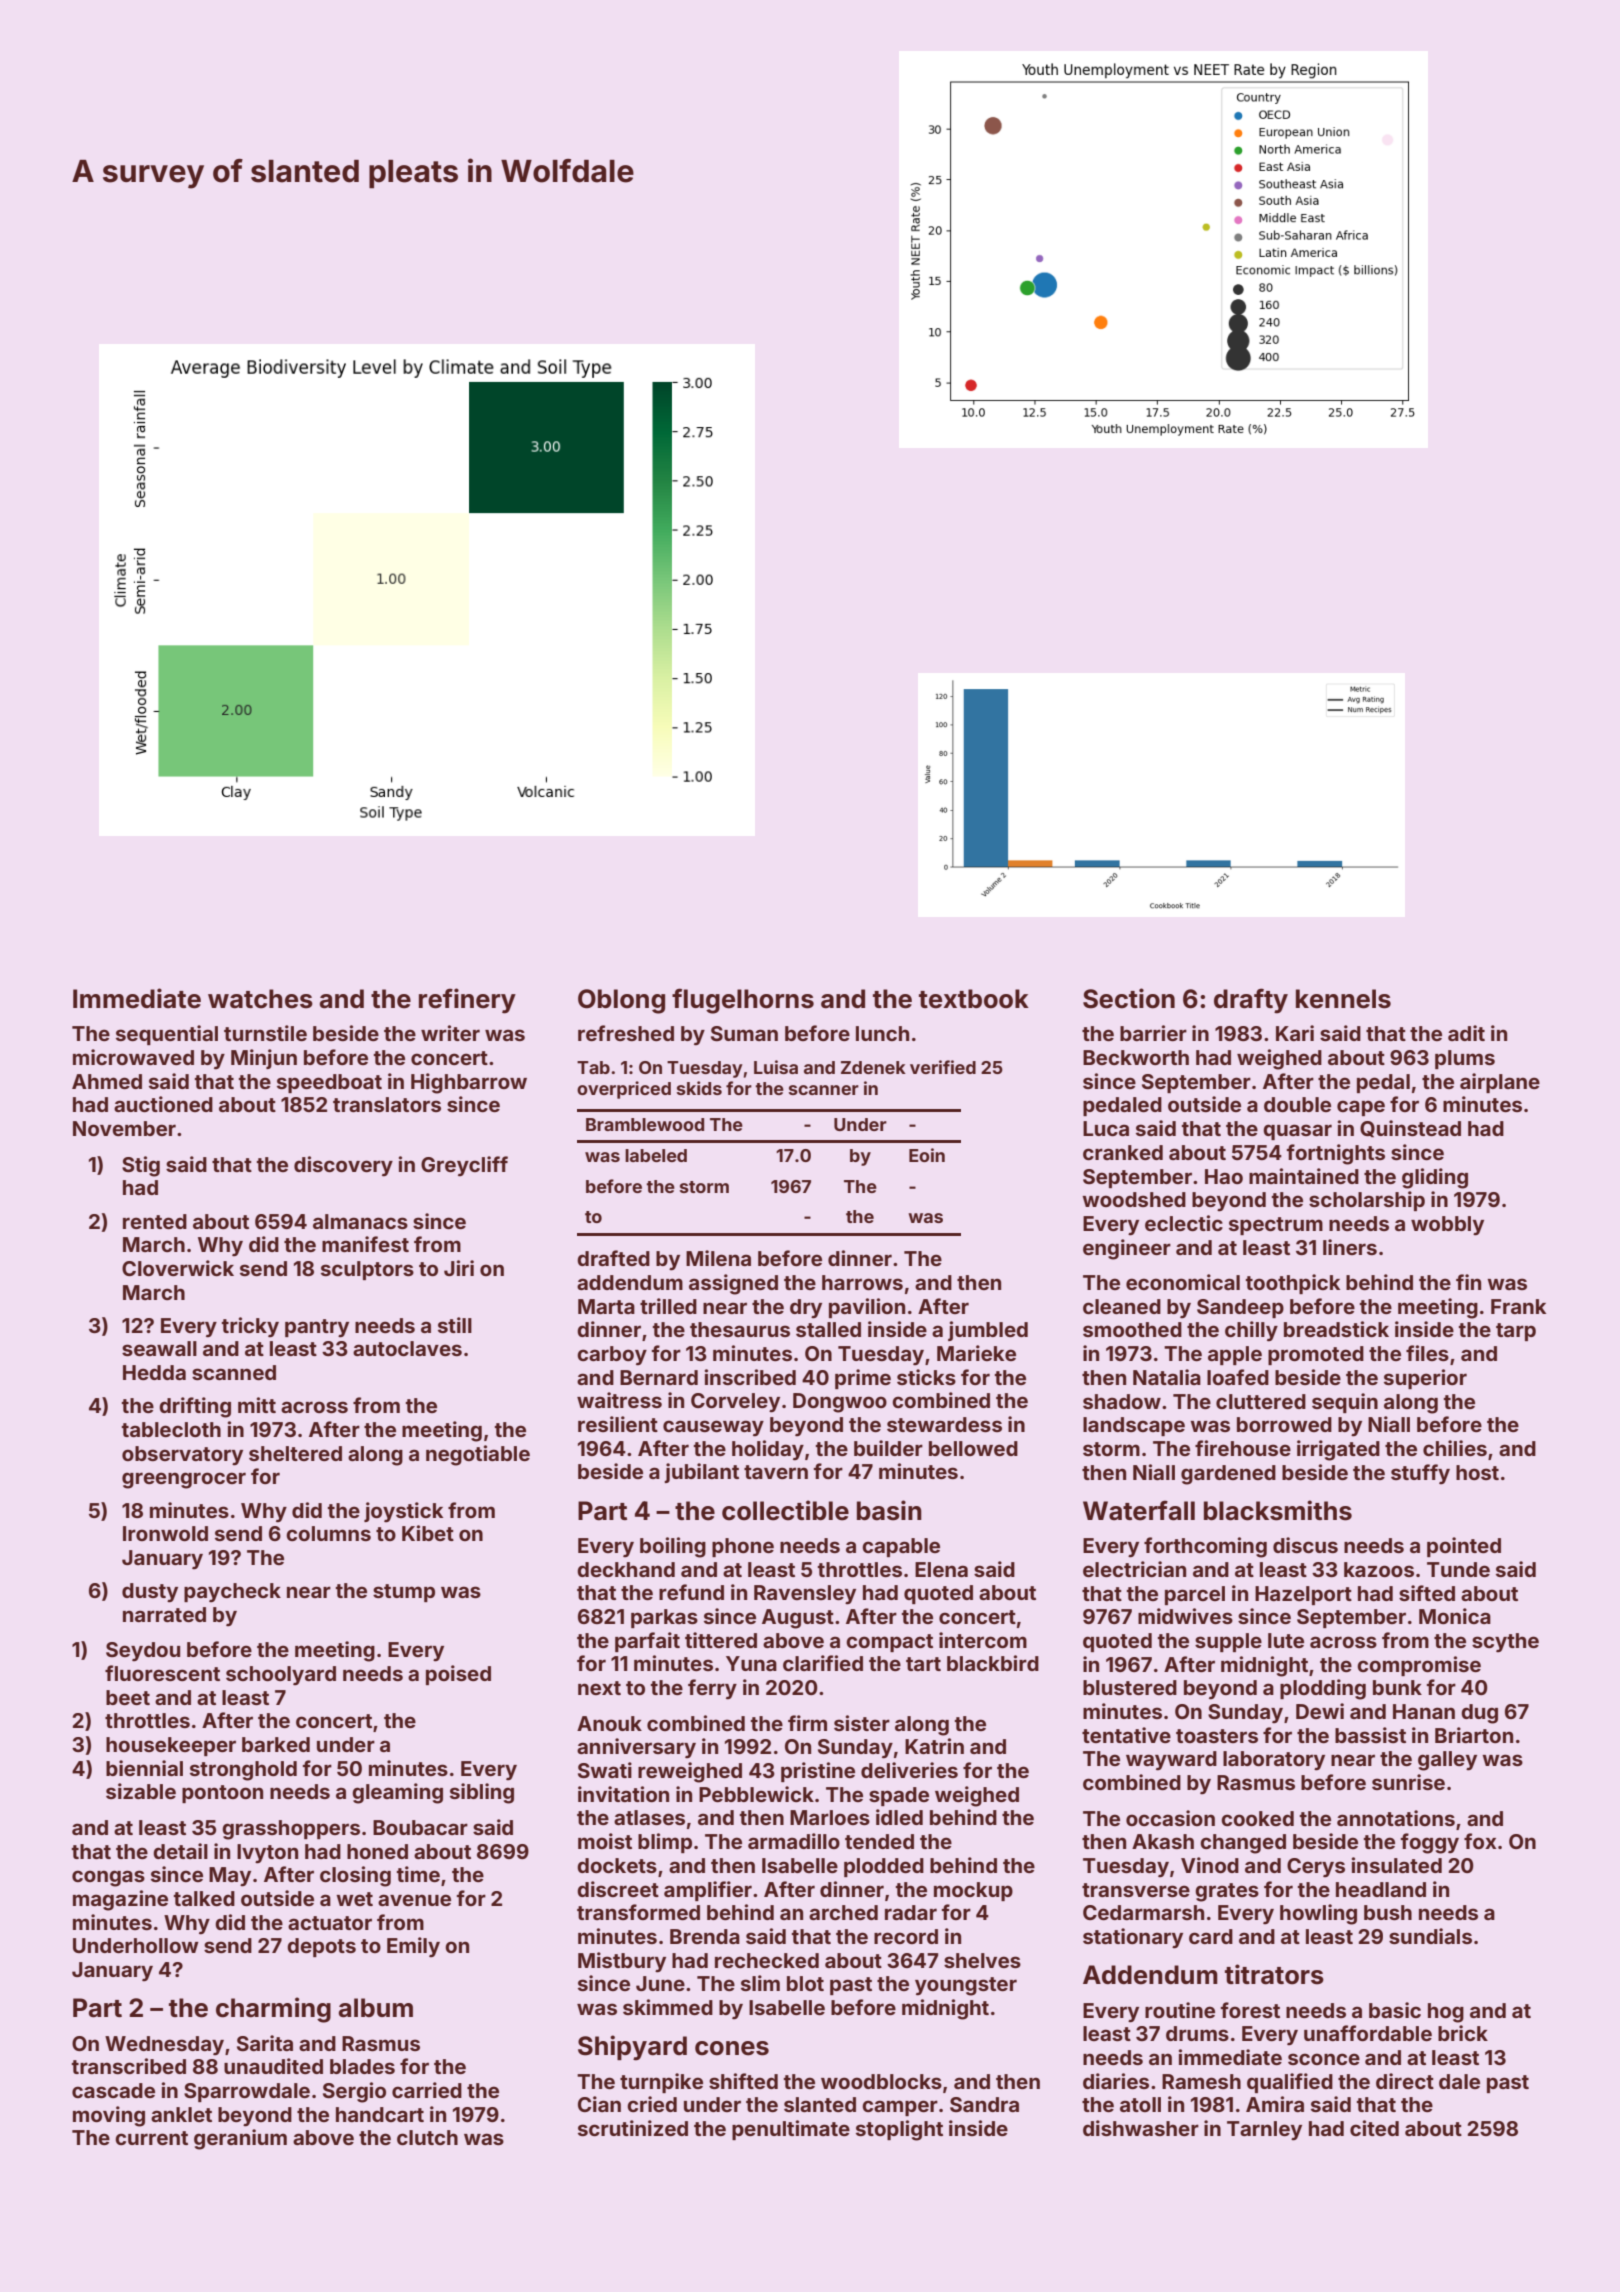 This screenshot has width=1620, height=2292. I want to click on Ironwold, so click(165, 1533).
